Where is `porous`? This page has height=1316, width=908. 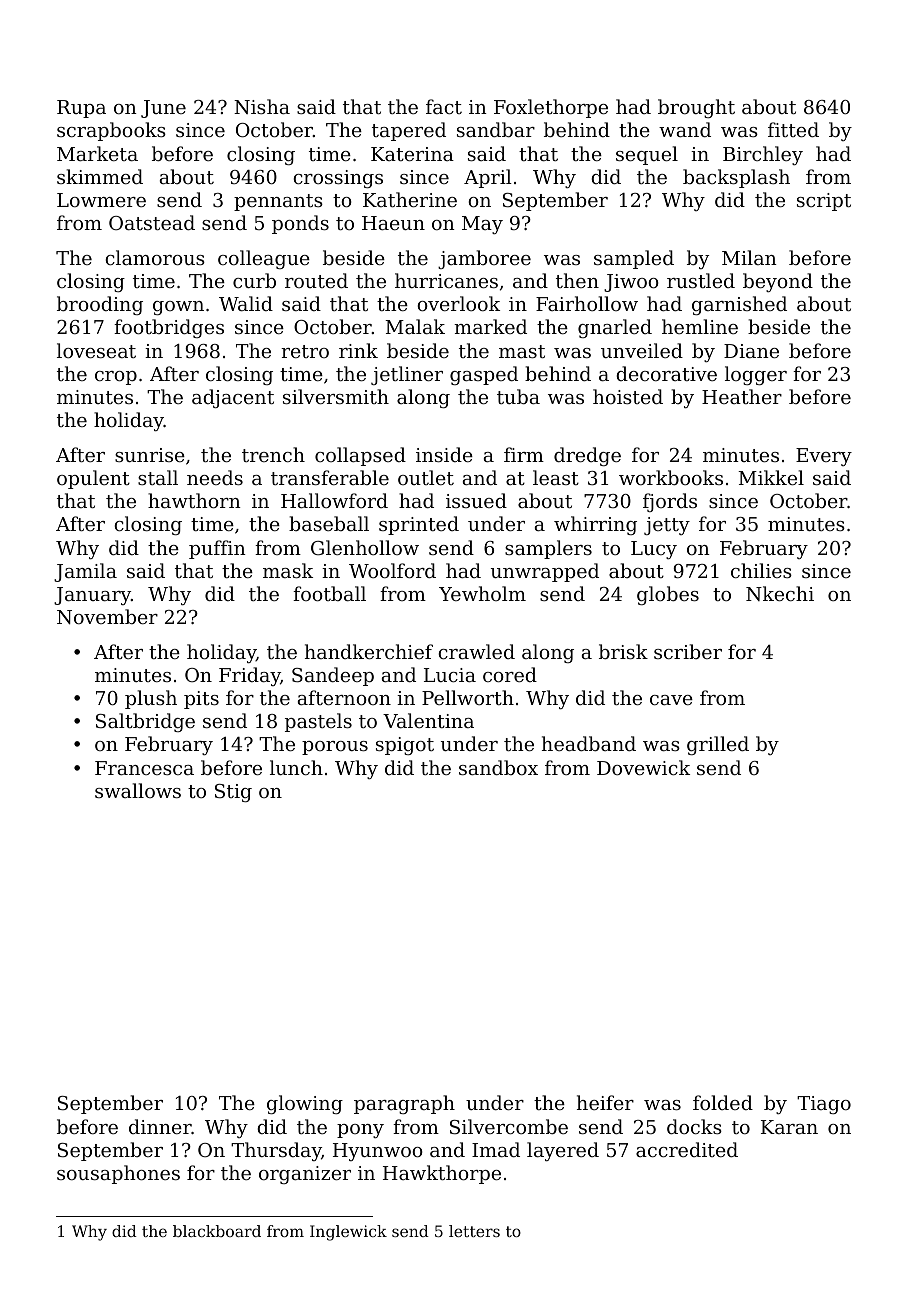 porous is located at coordinates (335, 748).
